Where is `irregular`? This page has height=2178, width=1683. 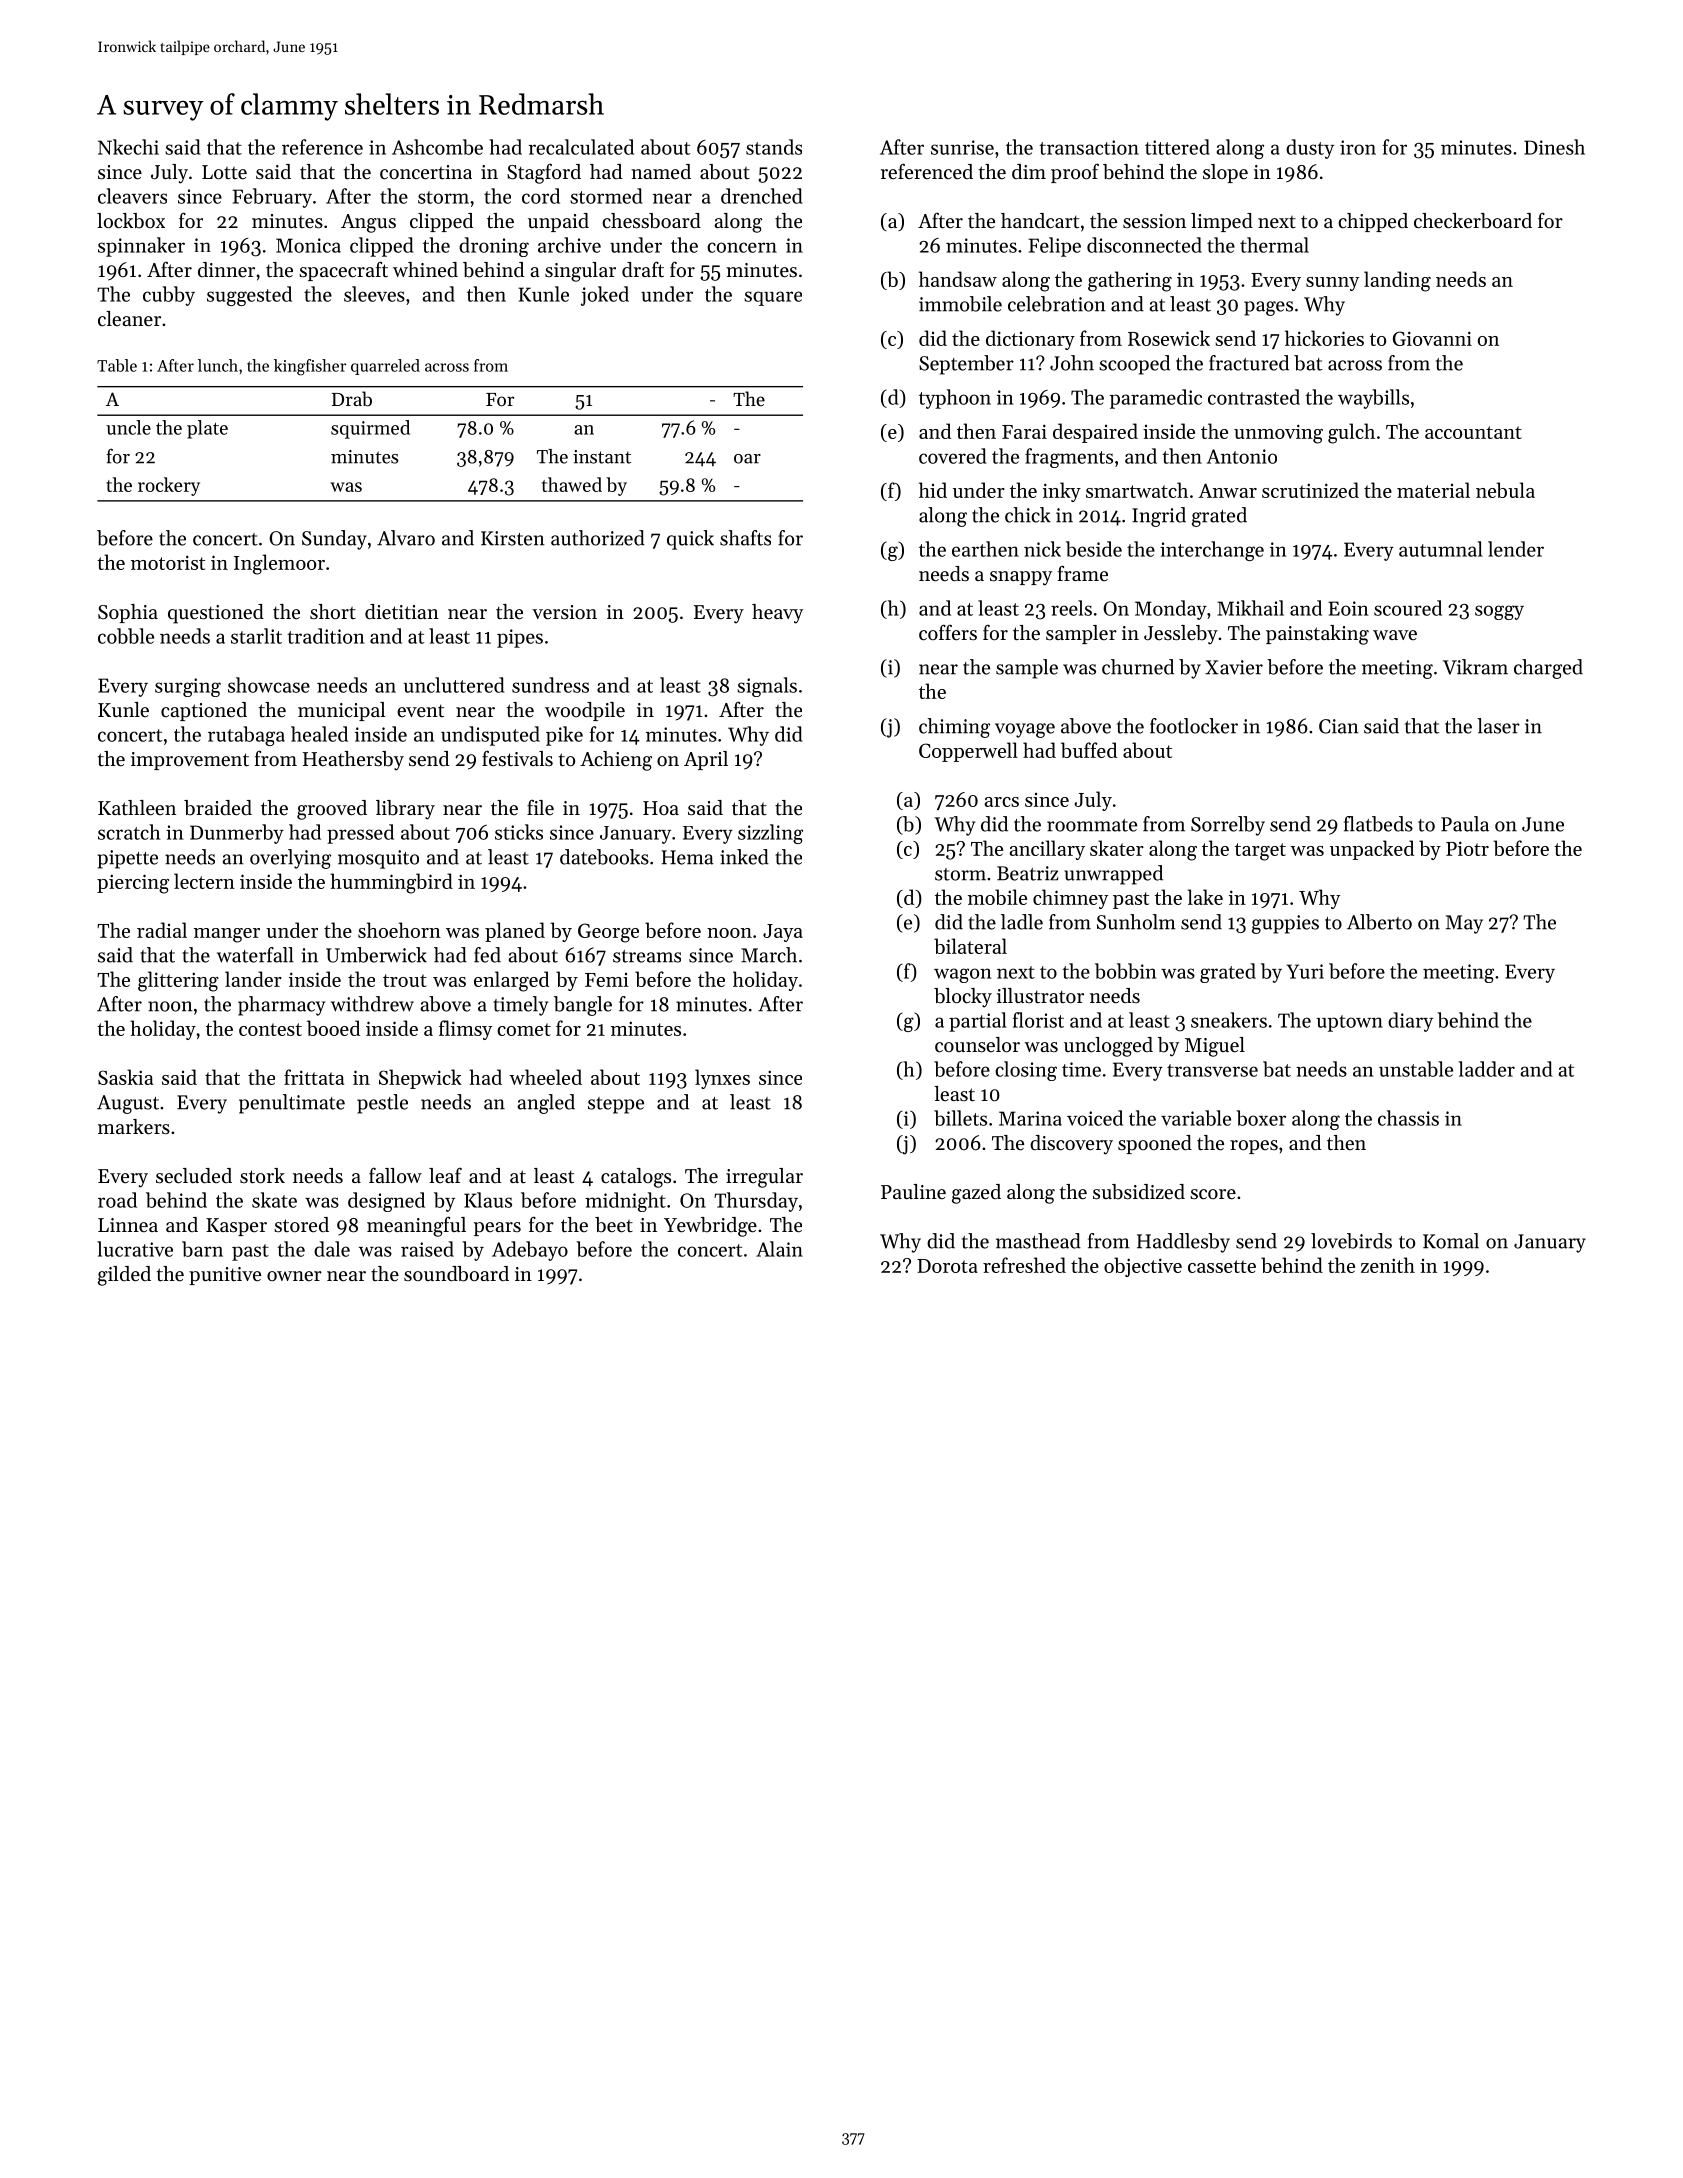
irregular is located at coordinates (764, 1178).
